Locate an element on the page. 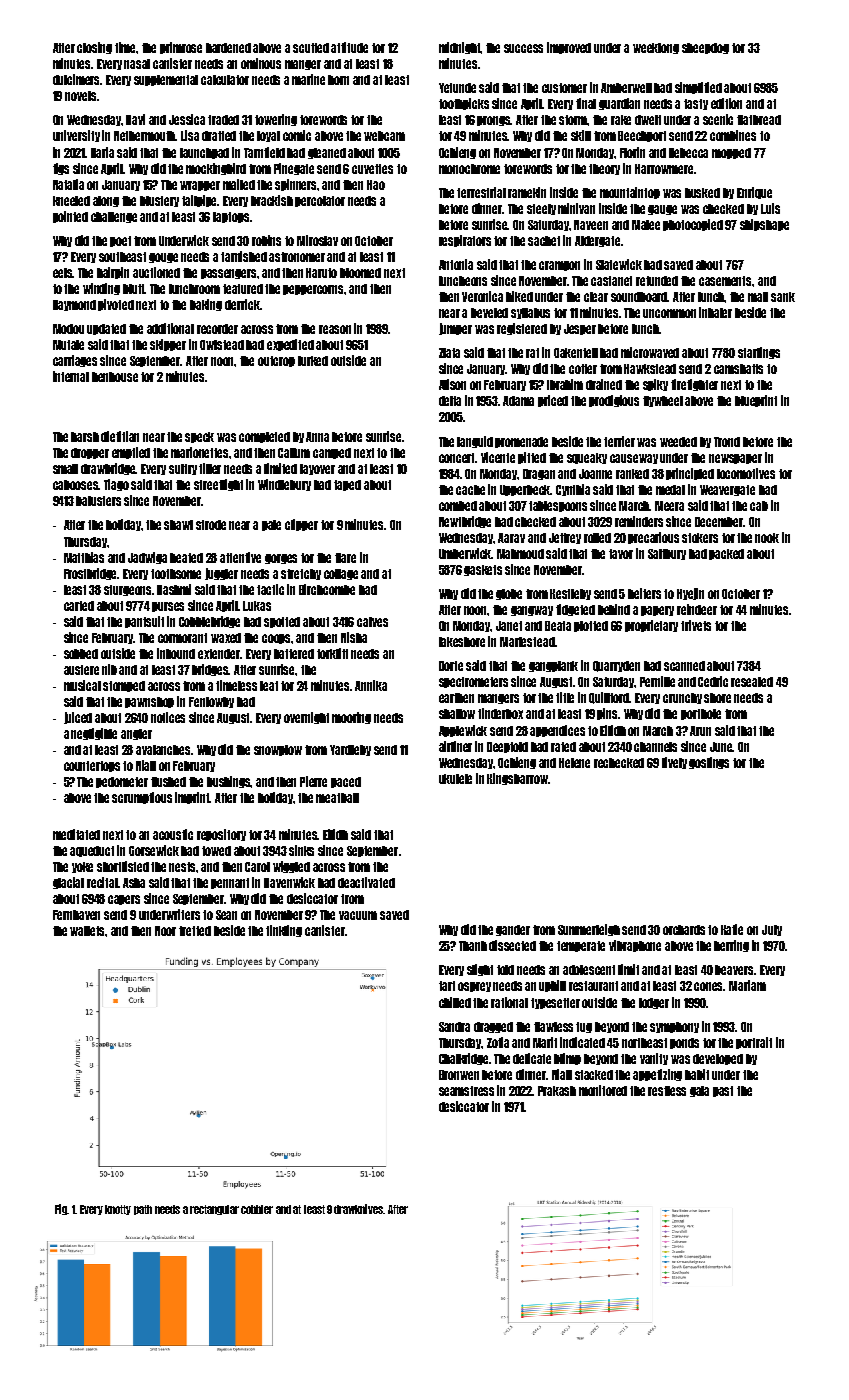 The height and width of the page is (1400, 849). scuffed is located at coordinates (311, 48).
